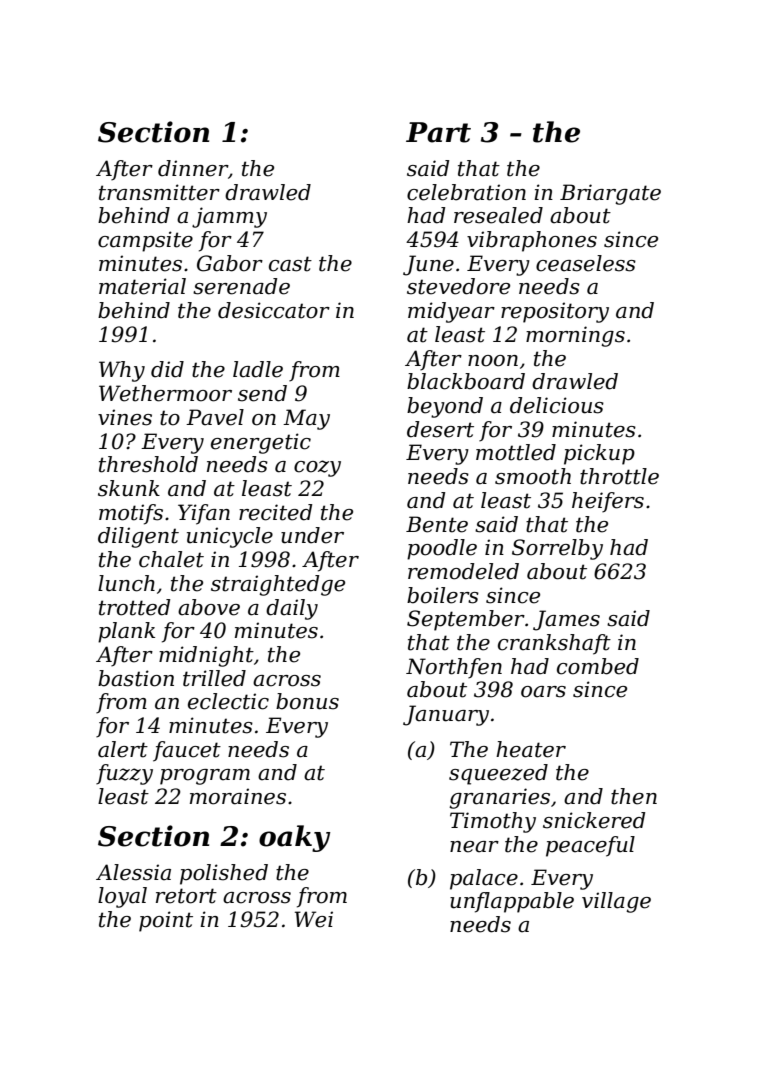 This image has width=765, height=1086. I want to click on Wei, so click(314, 919).
